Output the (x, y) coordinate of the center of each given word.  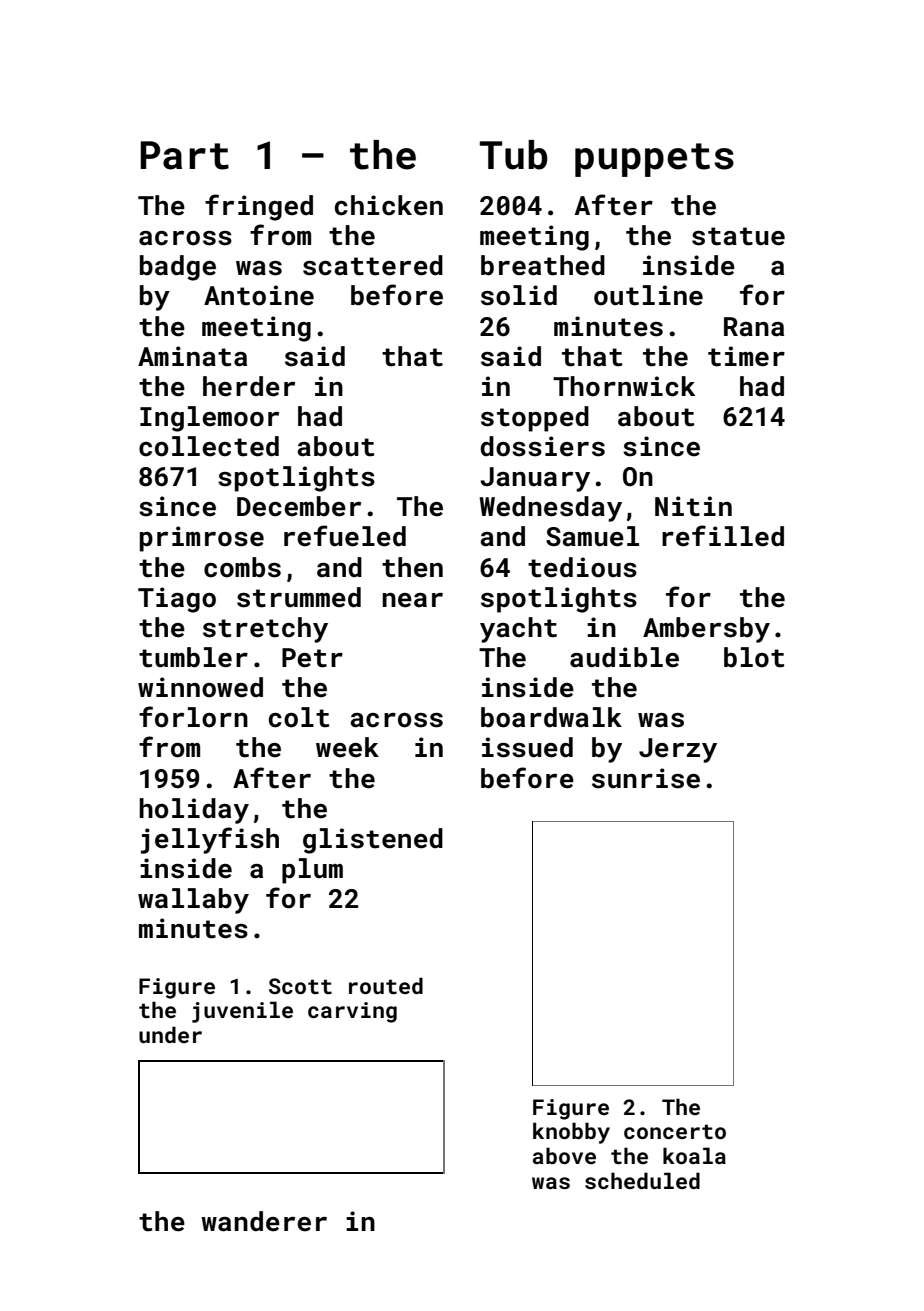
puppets (654, 160)
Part (184, 155)
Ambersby (706, 630)
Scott (300, 986)
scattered (373, 265)
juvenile (242, 1012)
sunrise (646, 778)
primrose (202, 539)
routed (386, 985)
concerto (675, 1131)
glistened (373, 841)
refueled (345, 536)
